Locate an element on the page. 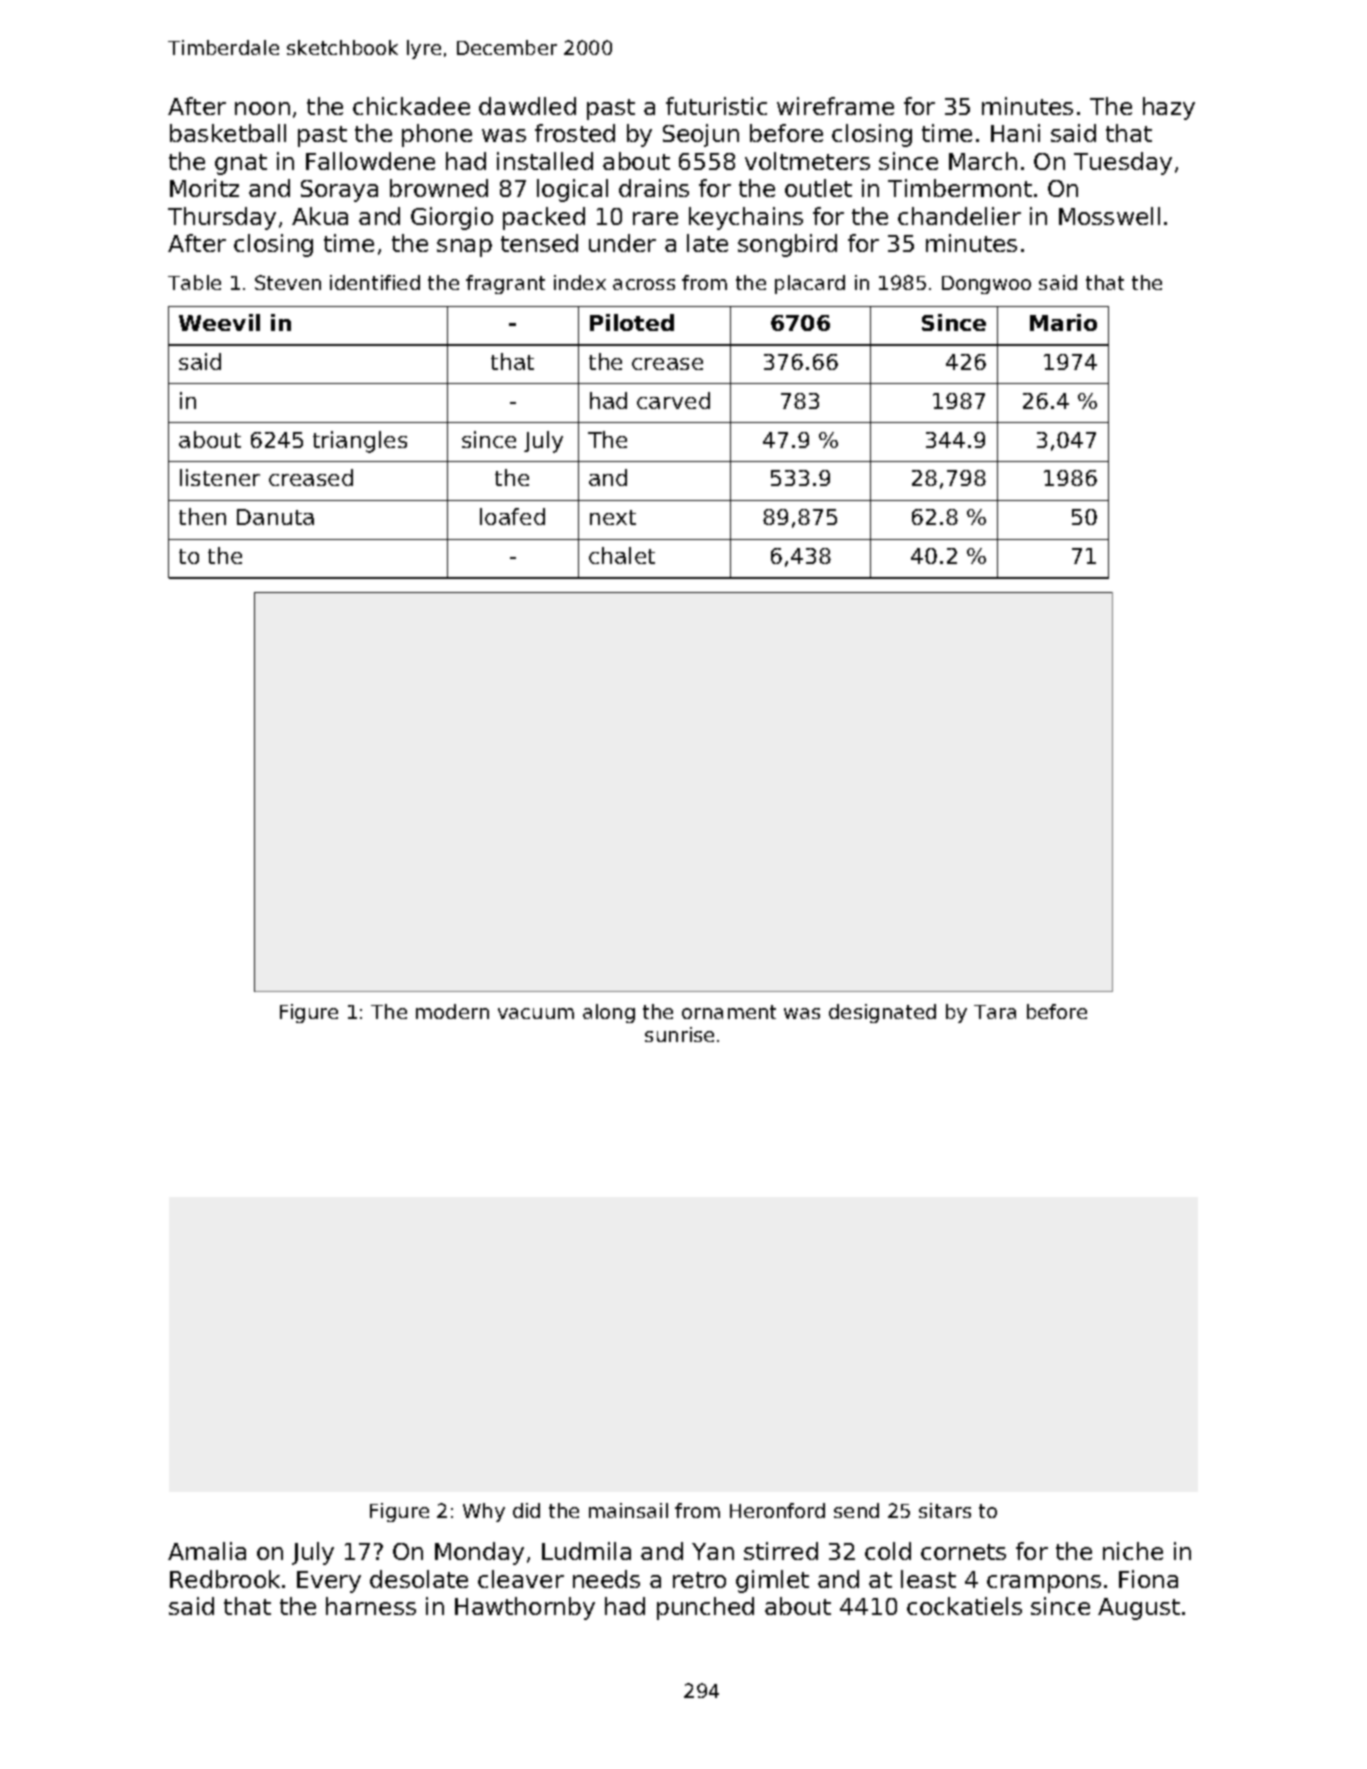 The width and height of the document is (1367, 1769). sunrise is located at coordinates (679, 1034).
